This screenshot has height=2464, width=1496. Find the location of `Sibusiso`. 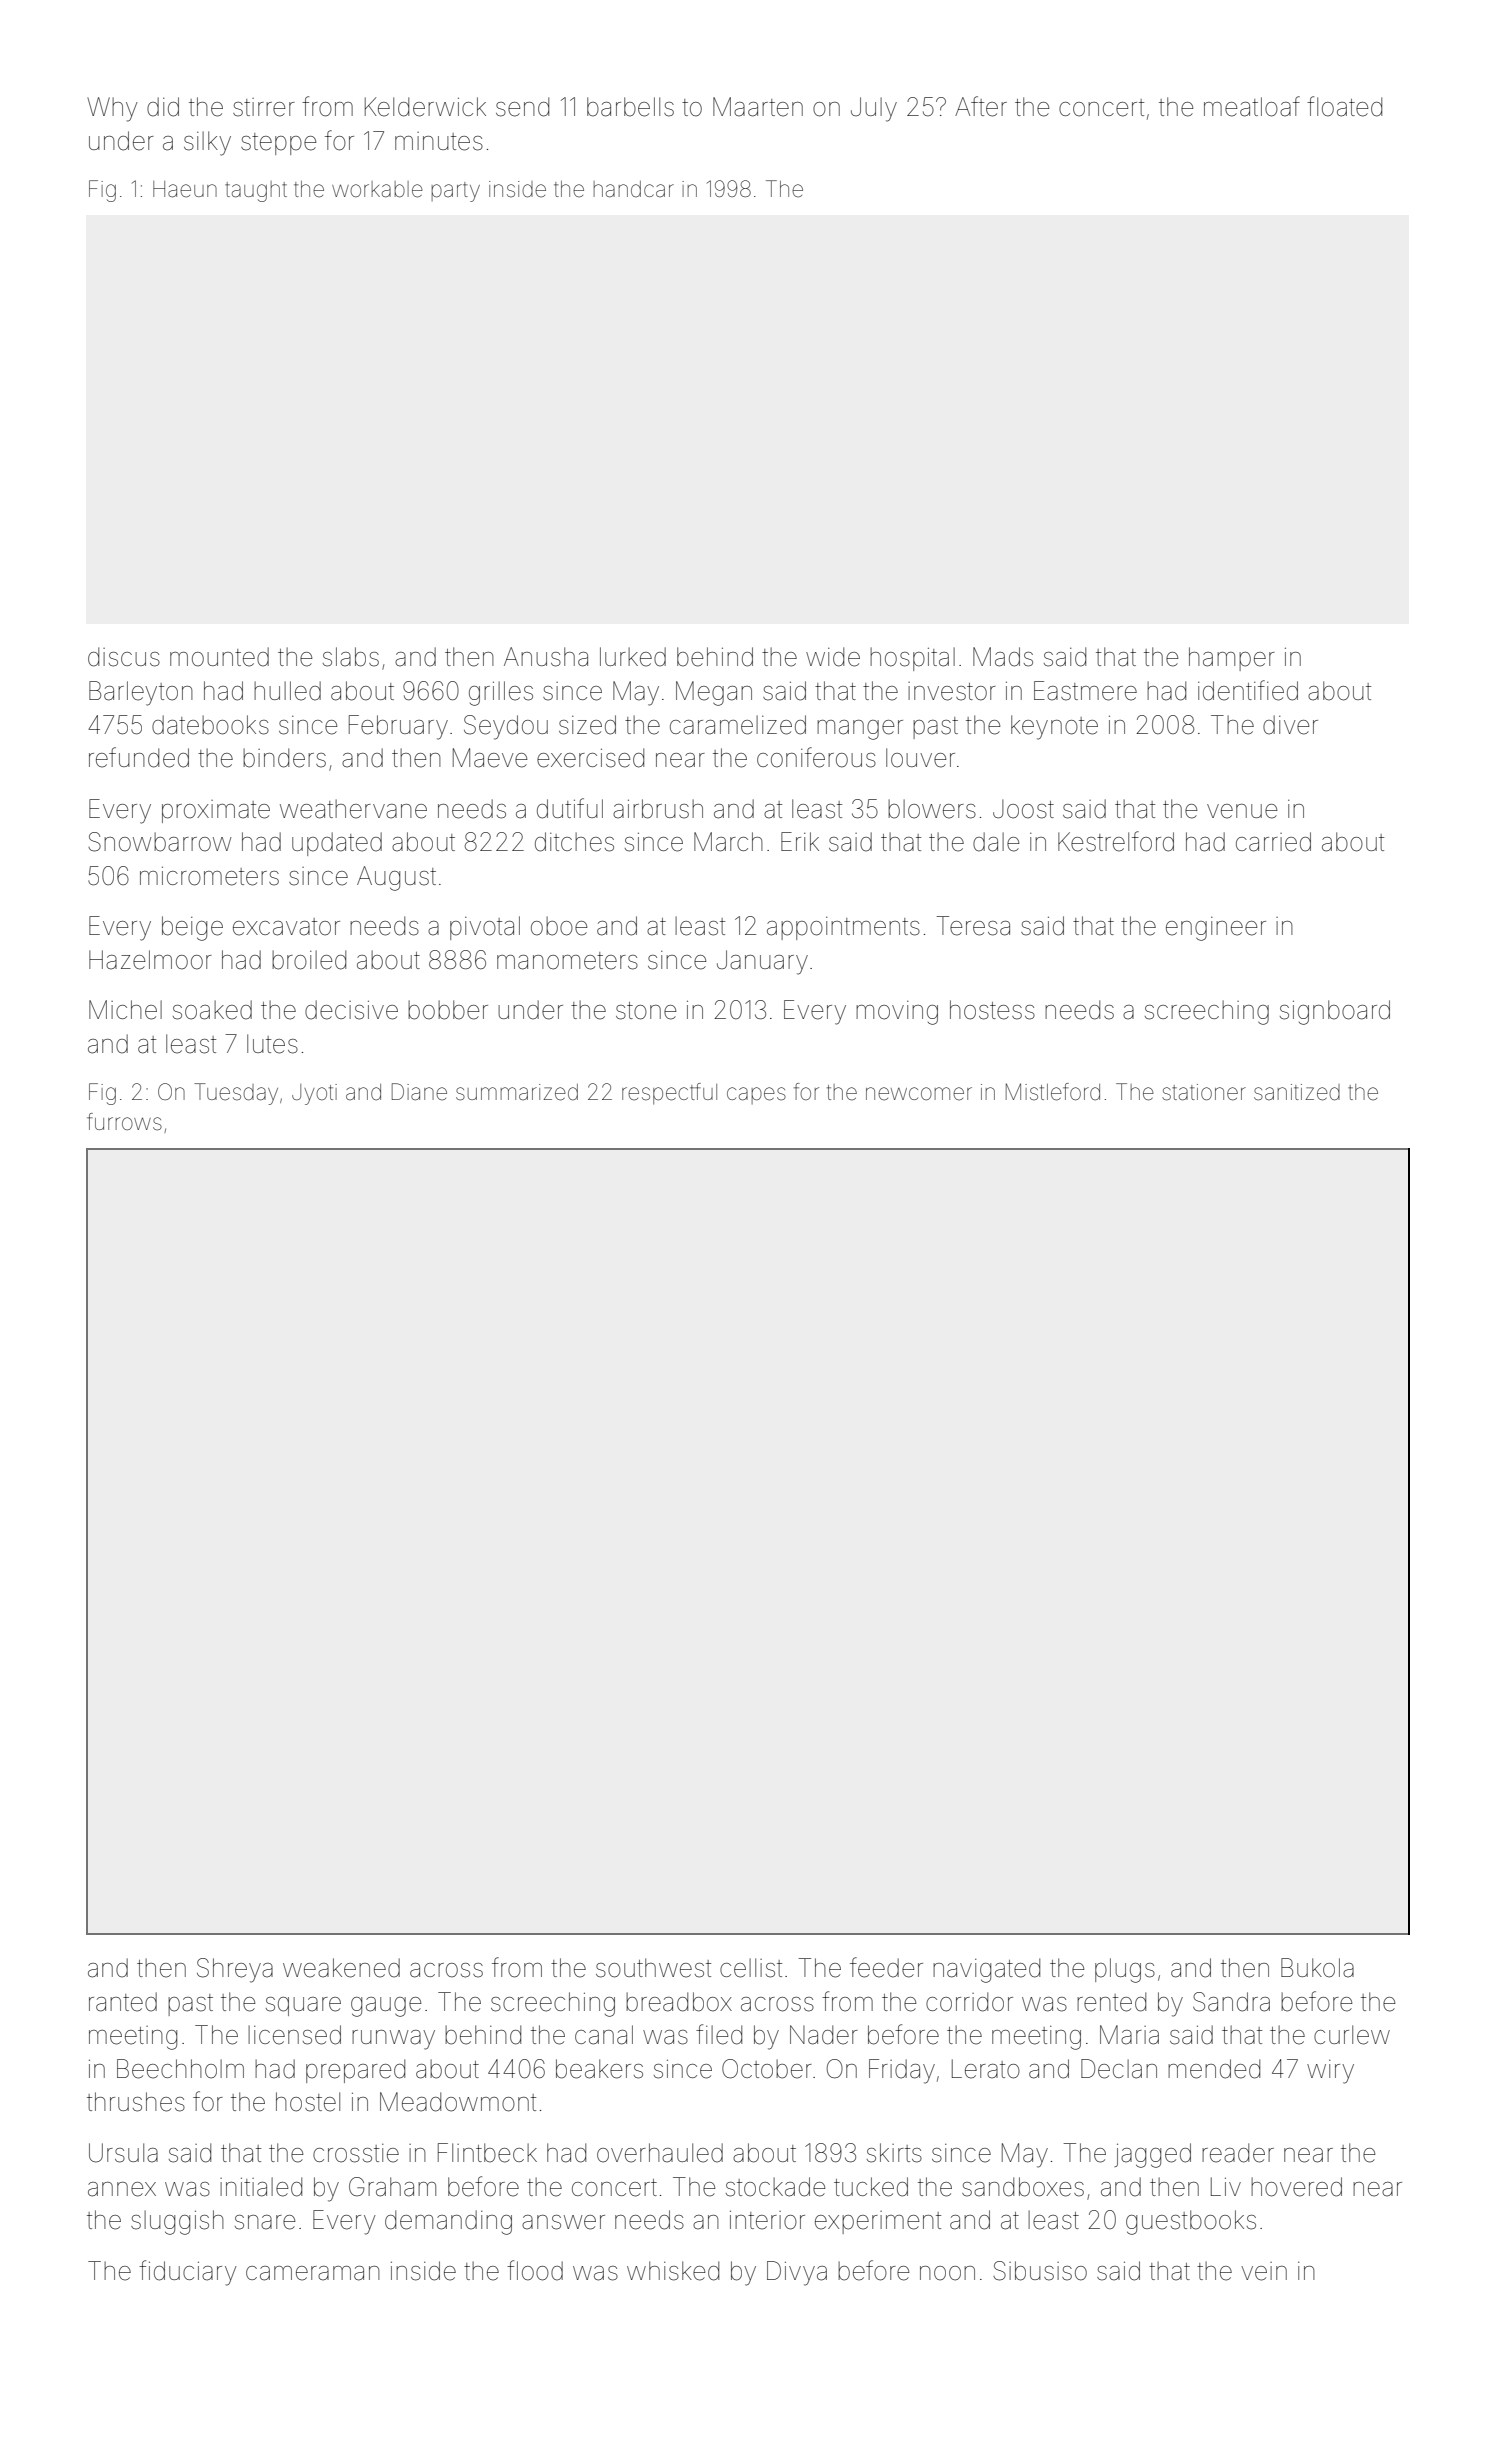

Sibusiso is located at coordinates (1040, 2271).
